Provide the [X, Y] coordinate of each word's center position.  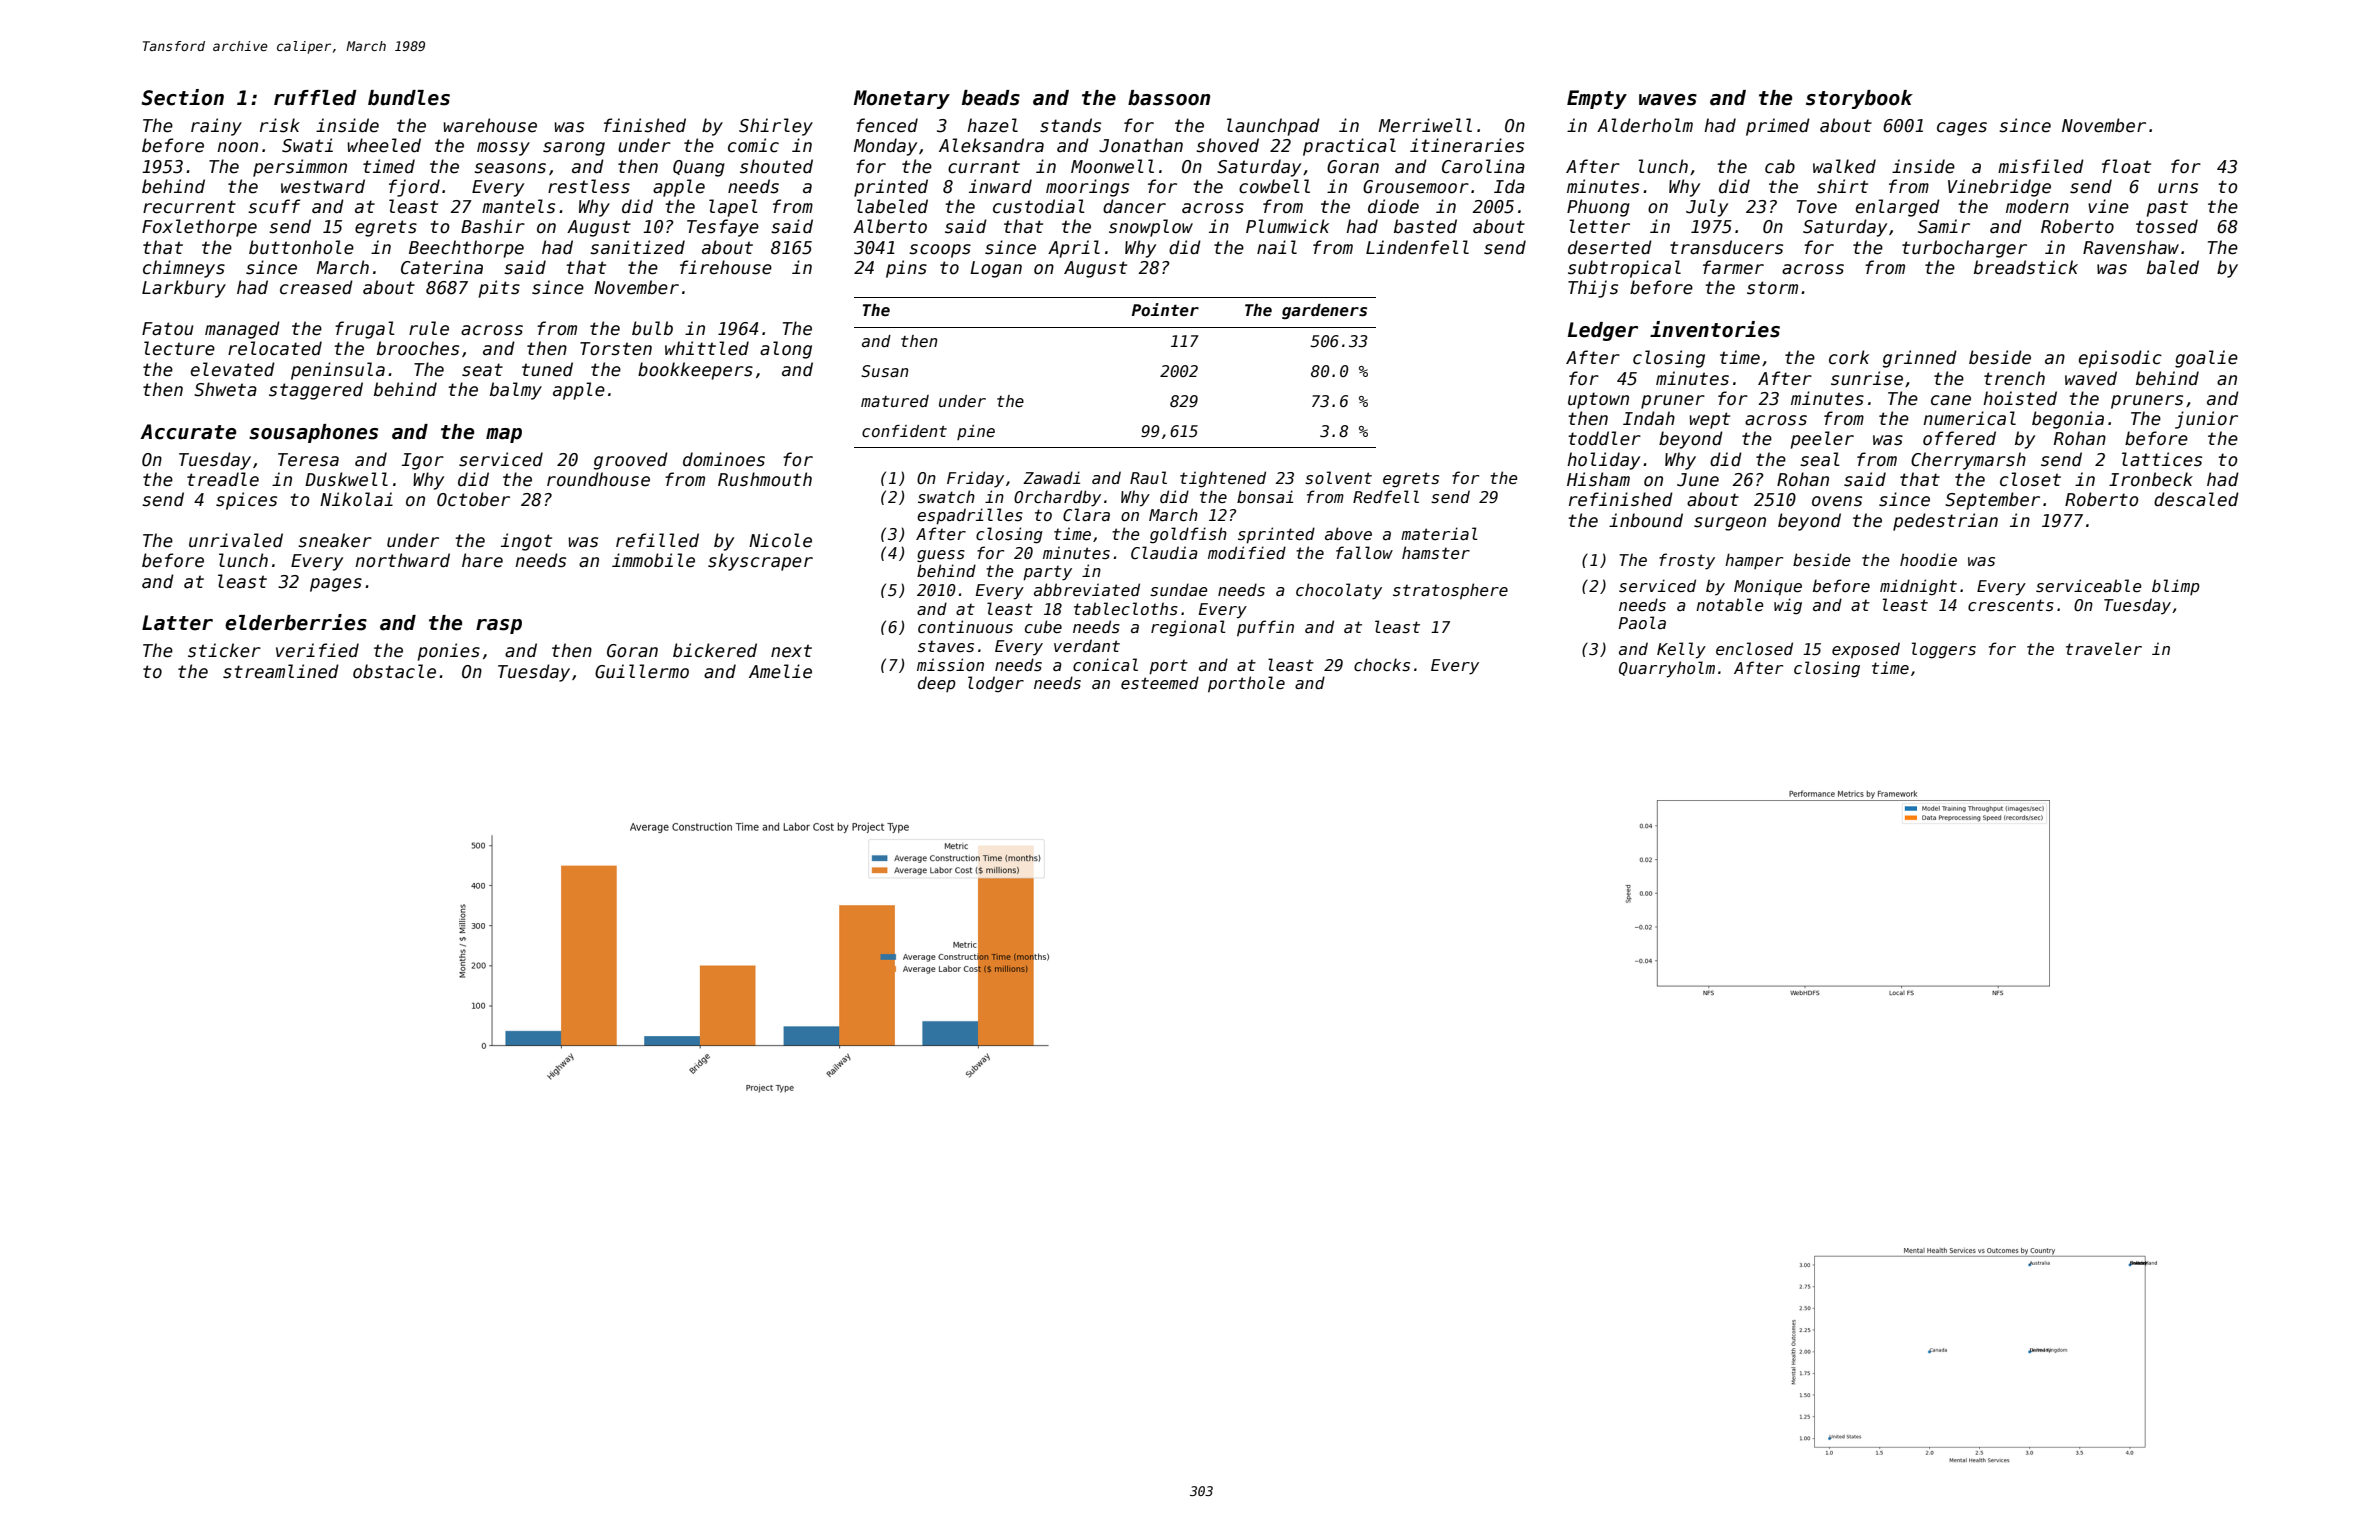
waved [2091, 378]
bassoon [1169, 98]
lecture [179, 348]
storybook [1859, 99]
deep [937, 684]
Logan [996, 269]
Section [183, 97]
